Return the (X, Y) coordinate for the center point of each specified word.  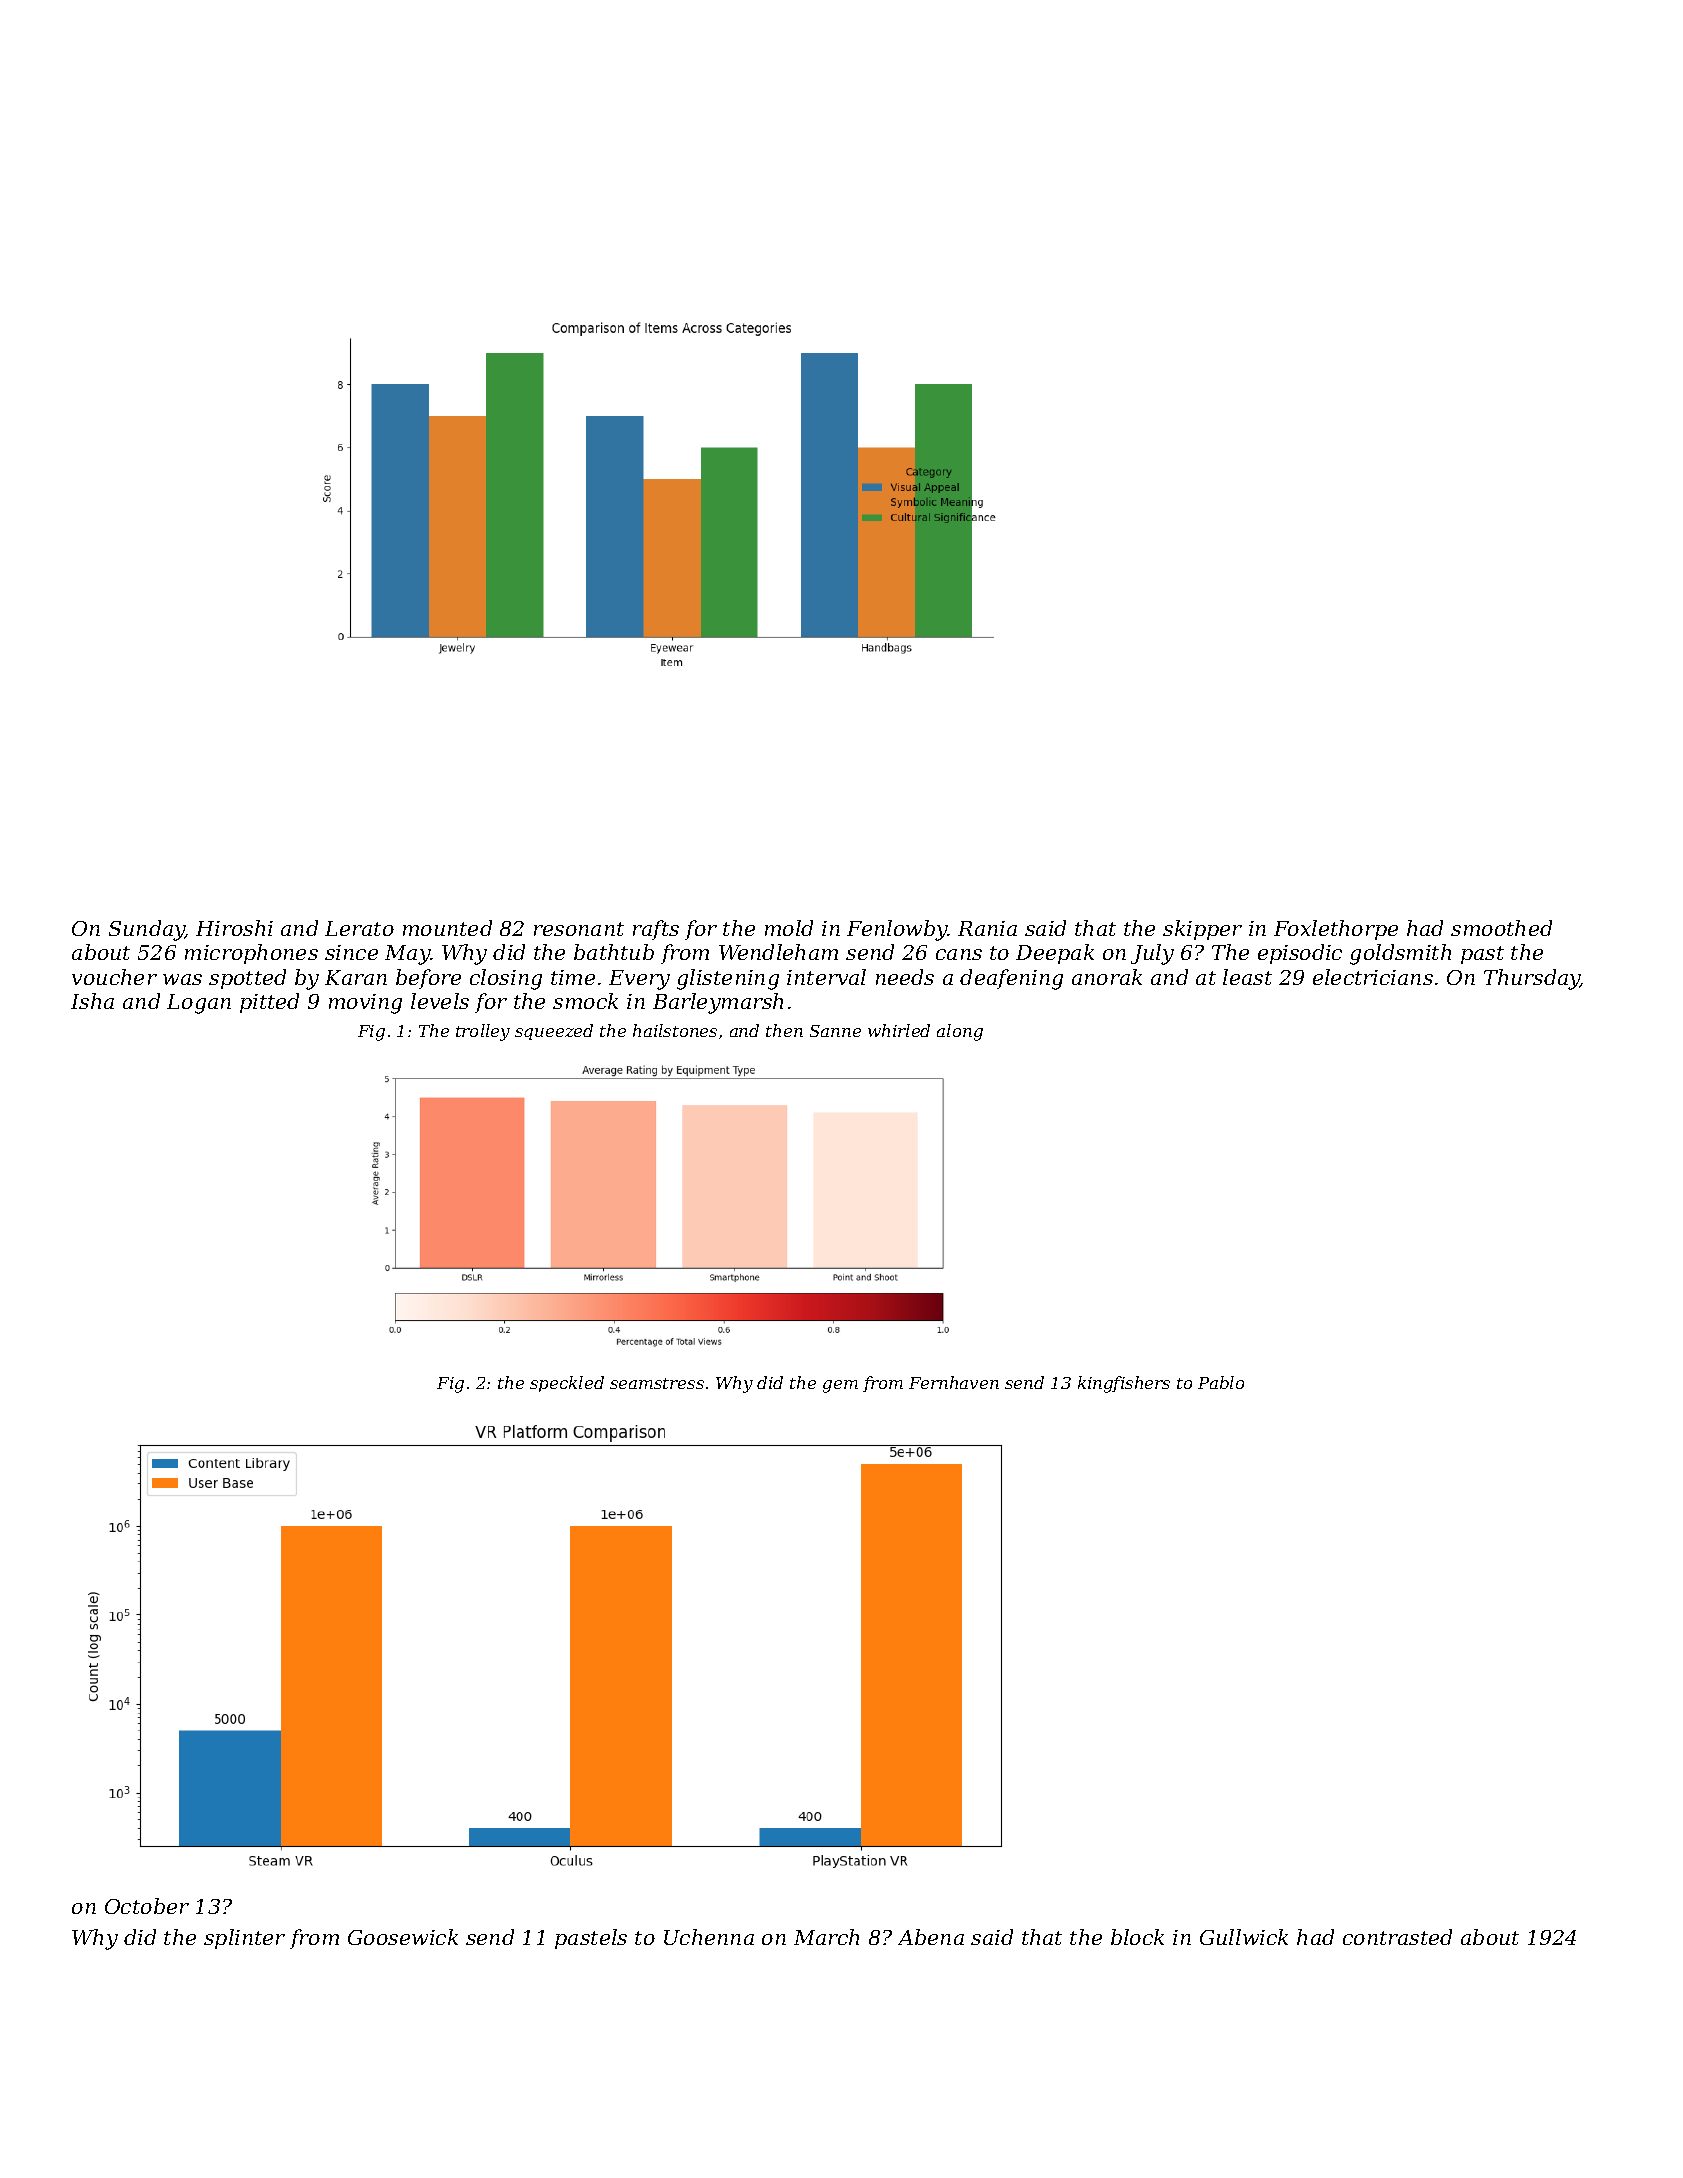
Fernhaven (954, 1382)
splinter (244, 1939)
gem (840, 1386)
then (784, 1030)
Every (639, 980)
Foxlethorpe (1336, 930)
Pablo (1221, 1382)
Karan (356, 977)
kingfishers (1124, 1384)
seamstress (657, 1383)
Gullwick (1244, 1937)
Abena (931, 1937)
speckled (567, 1384)
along (960, 1032)
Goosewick (403, 1937)
